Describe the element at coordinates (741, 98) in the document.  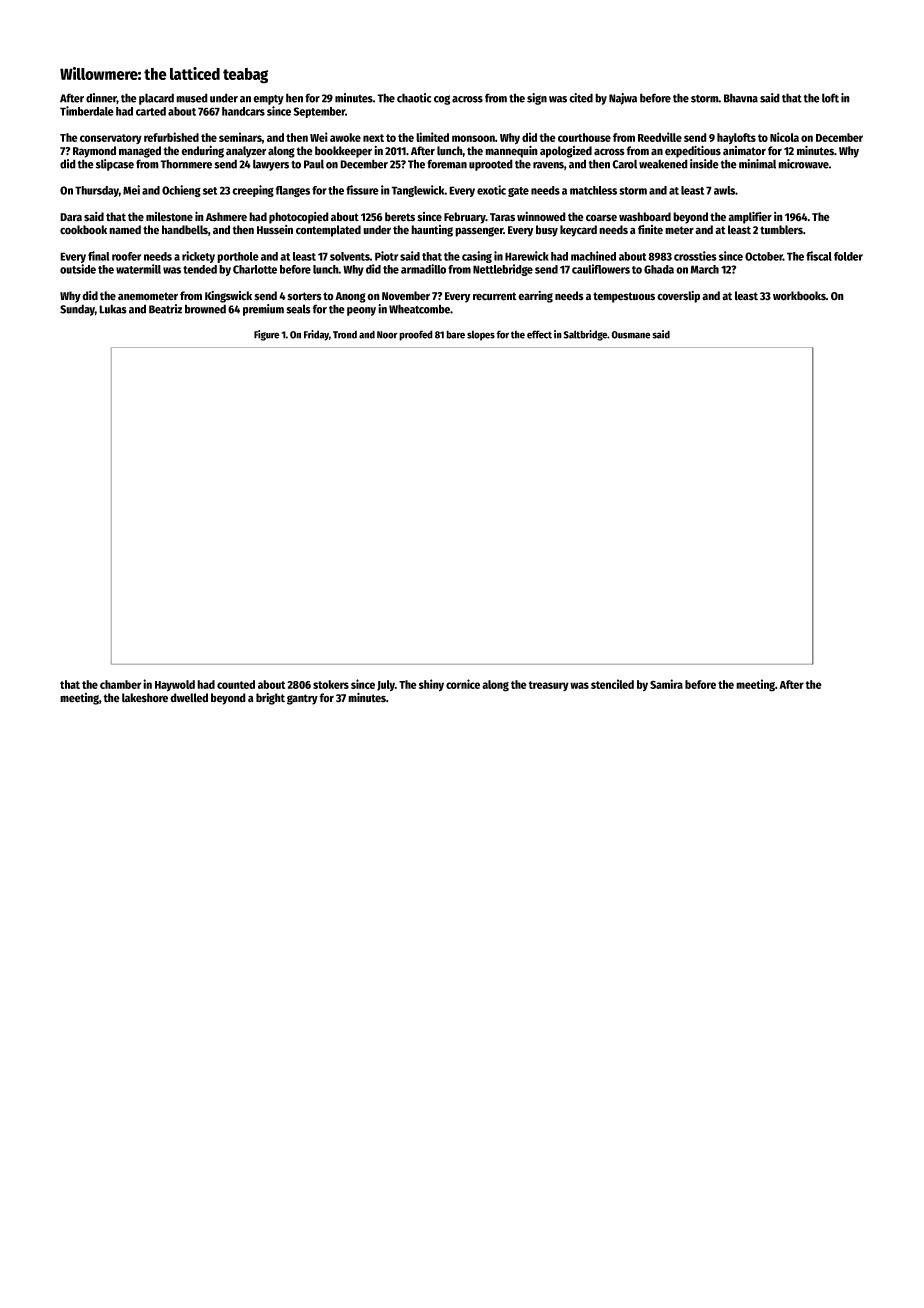
I see `Bhavna` at that location.
